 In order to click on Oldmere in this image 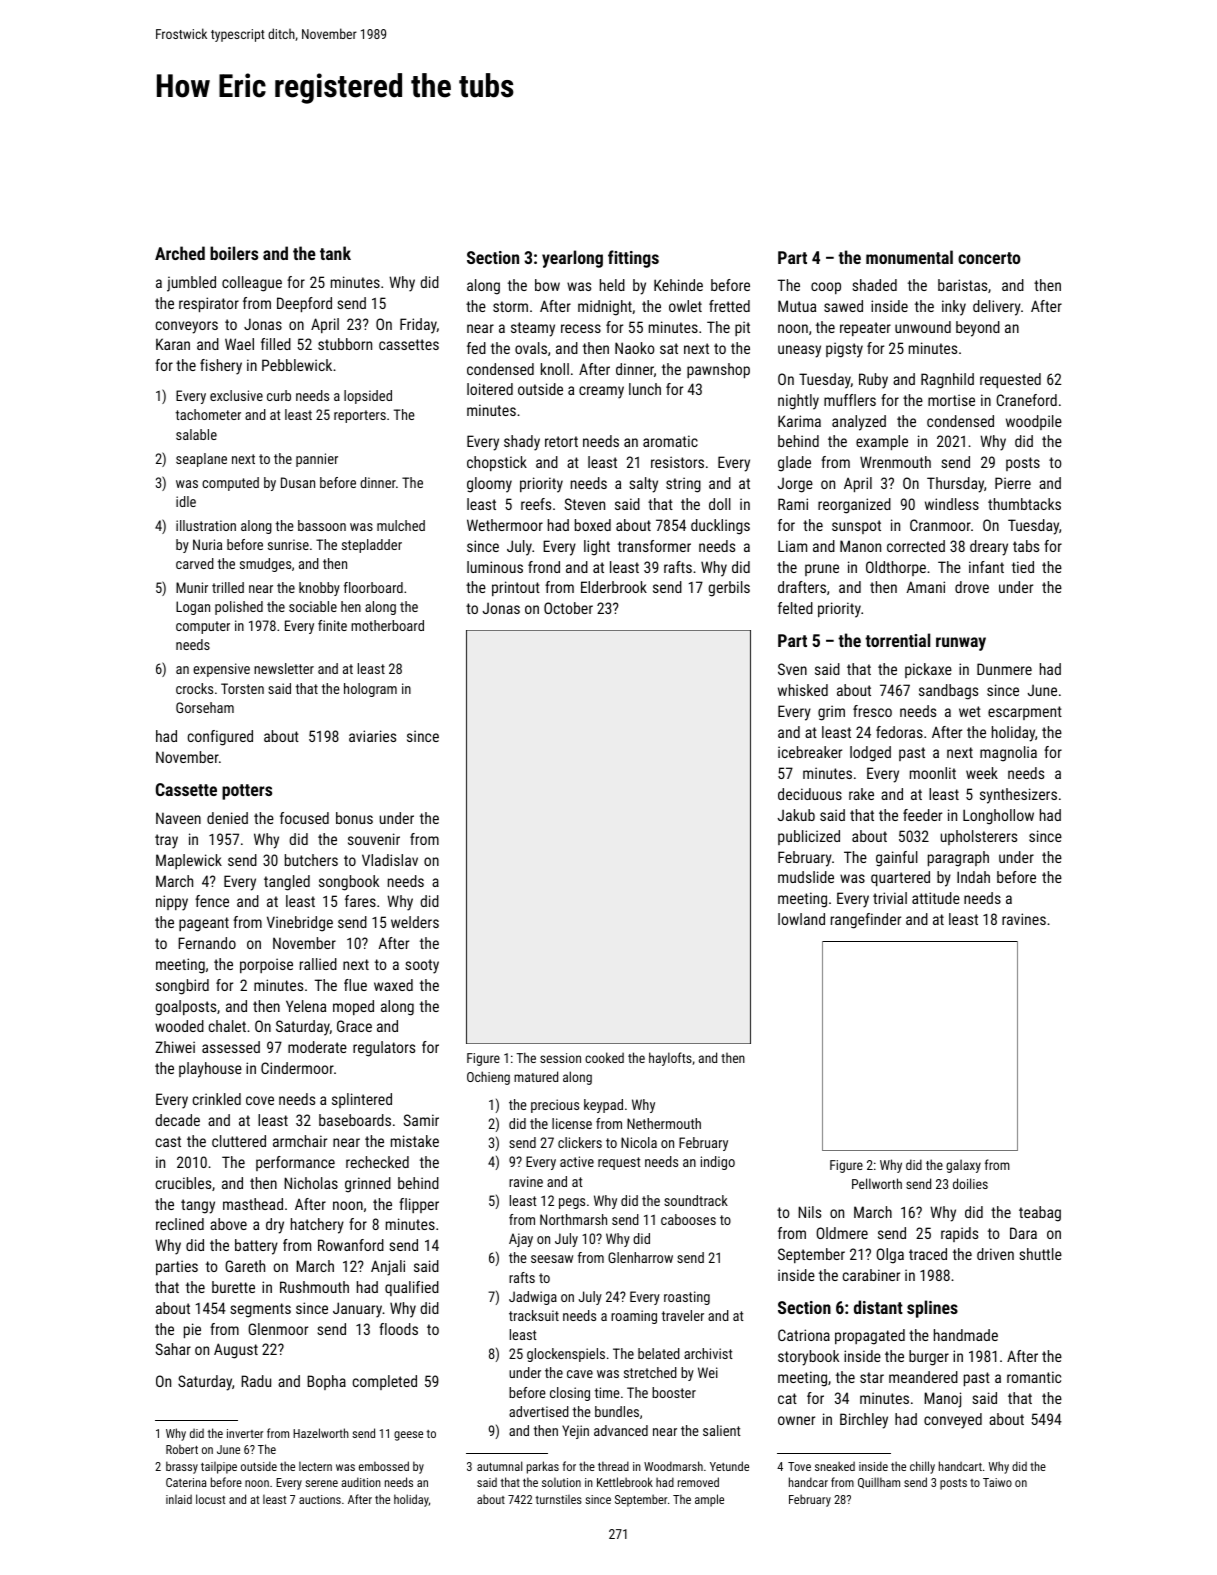, I will do `click(842, 1233)`.
